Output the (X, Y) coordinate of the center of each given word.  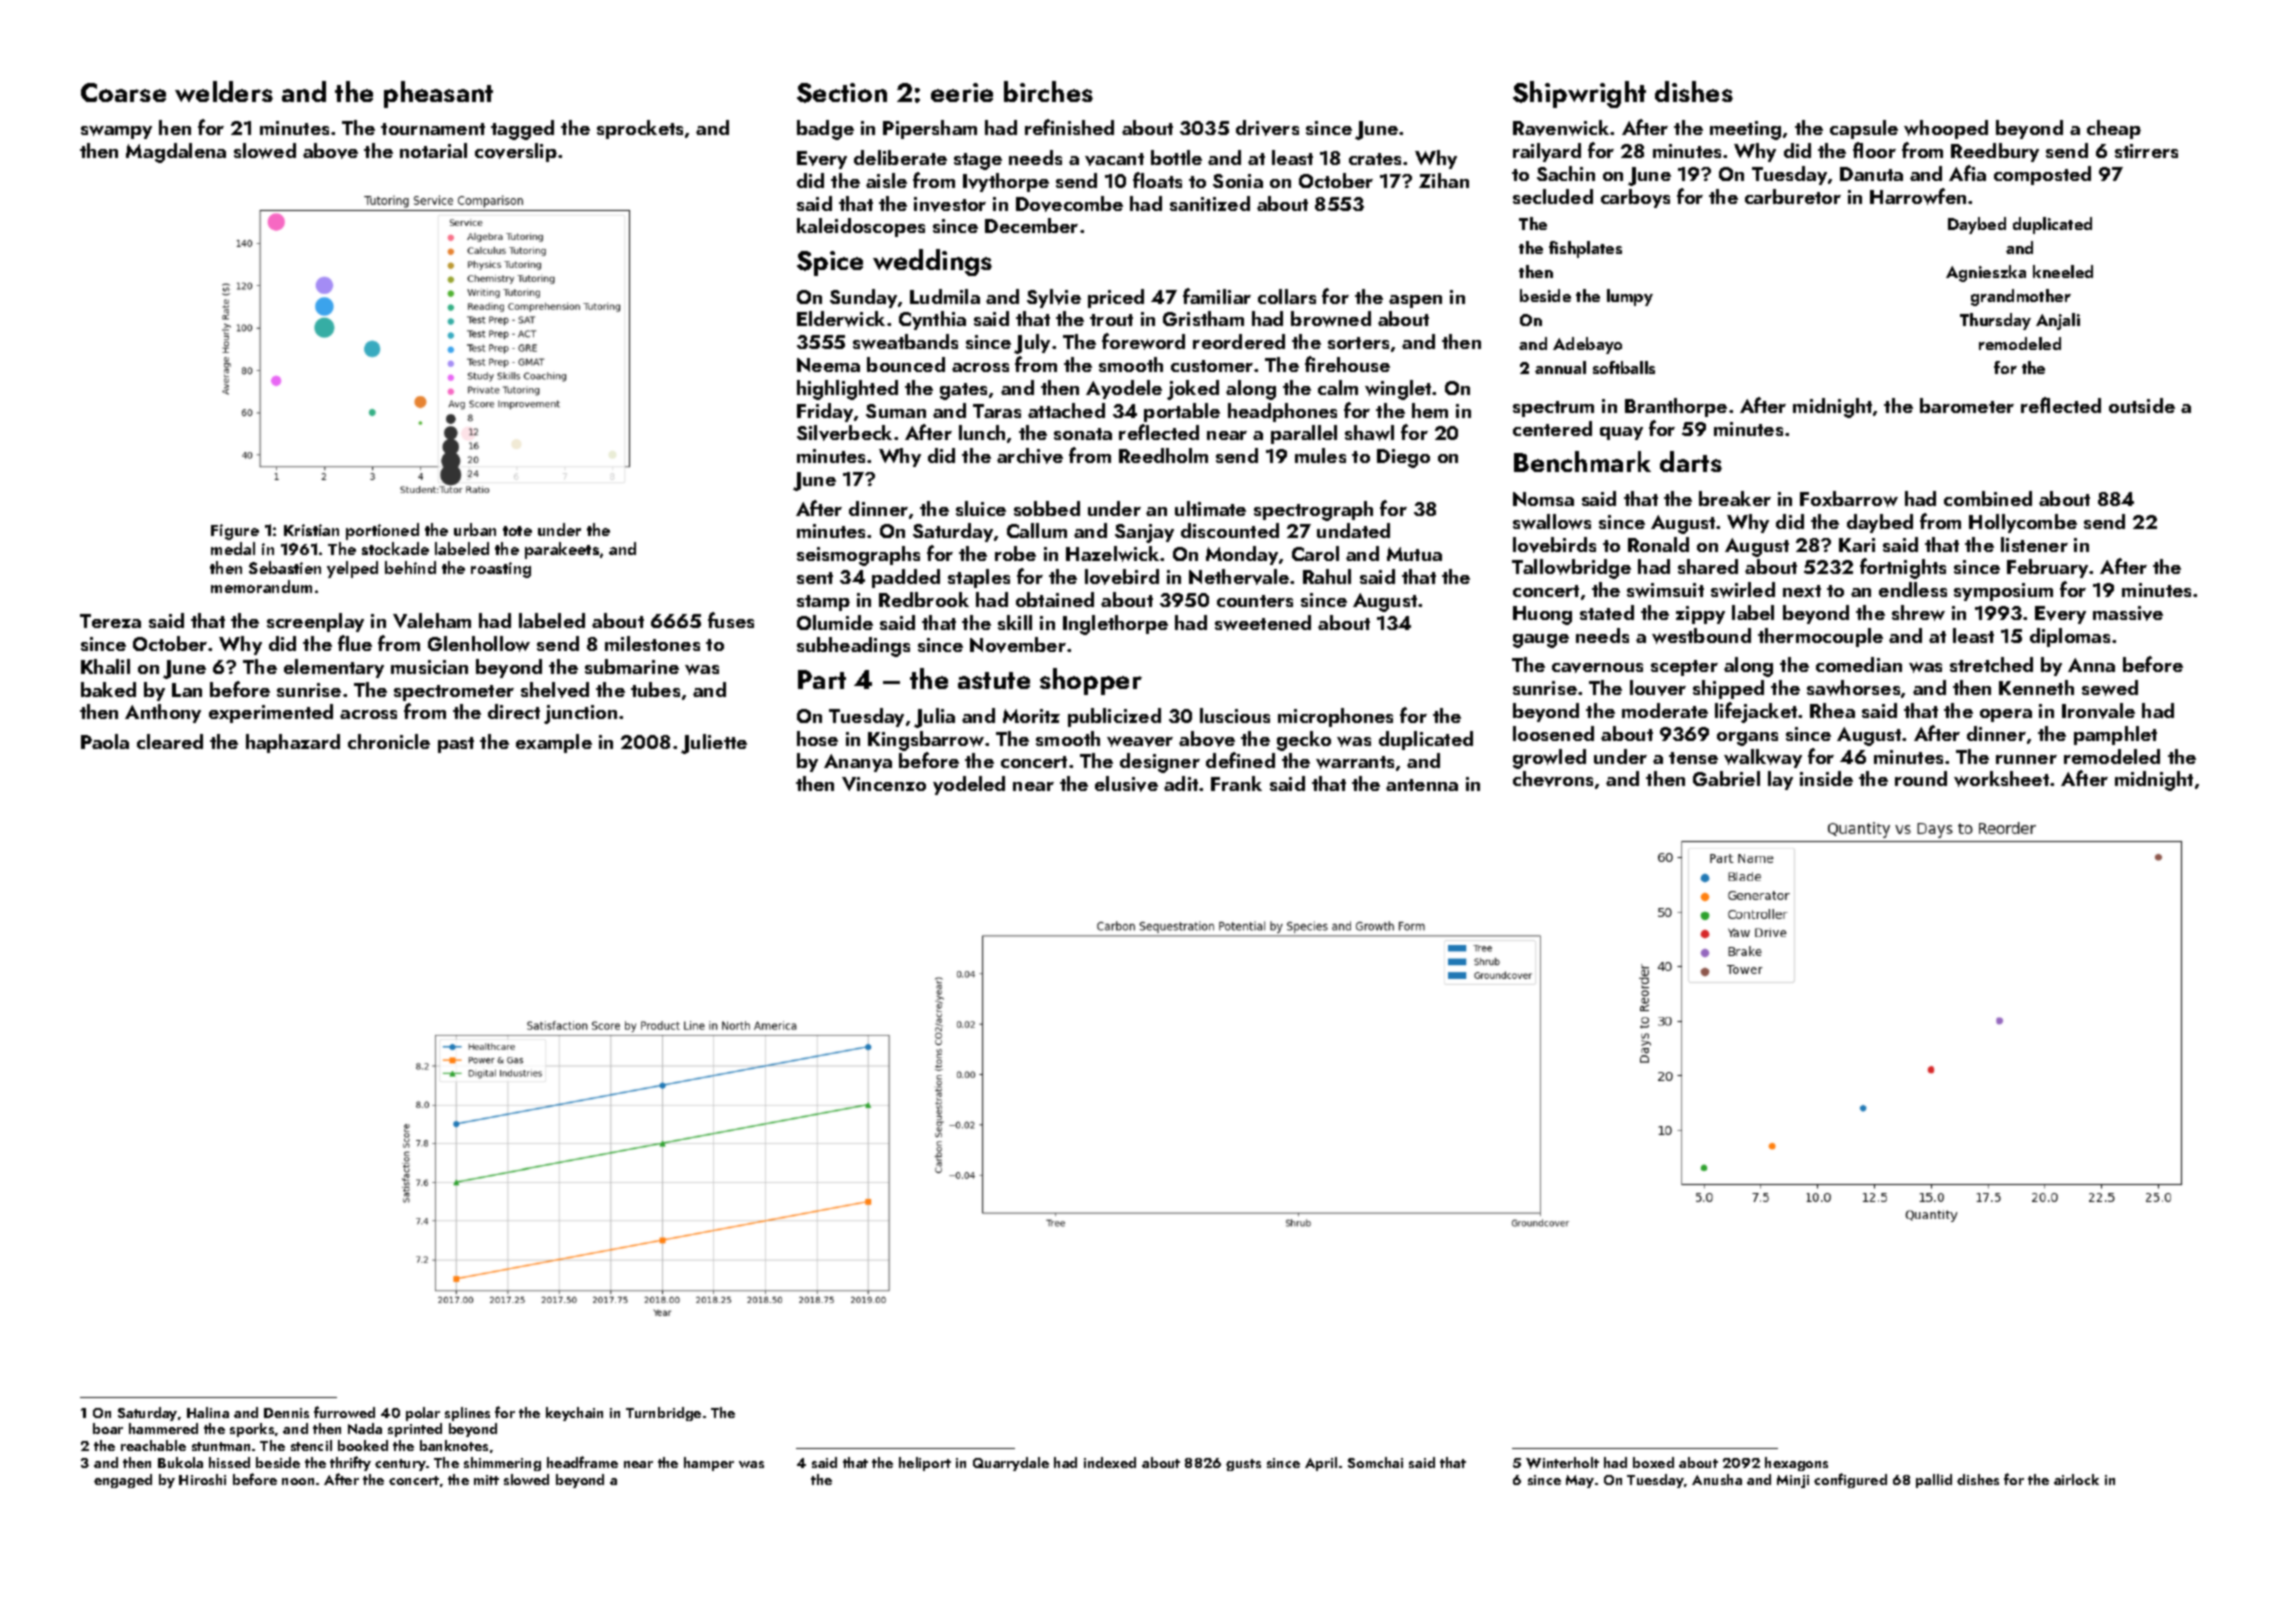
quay (1621, 433)
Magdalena (176, 153)
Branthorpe (1676, 407)
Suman (896, 411)
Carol (1315, 553)
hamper (709, 1464)
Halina (208, 1412)
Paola (105, 741)
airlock (2076, 1479)
